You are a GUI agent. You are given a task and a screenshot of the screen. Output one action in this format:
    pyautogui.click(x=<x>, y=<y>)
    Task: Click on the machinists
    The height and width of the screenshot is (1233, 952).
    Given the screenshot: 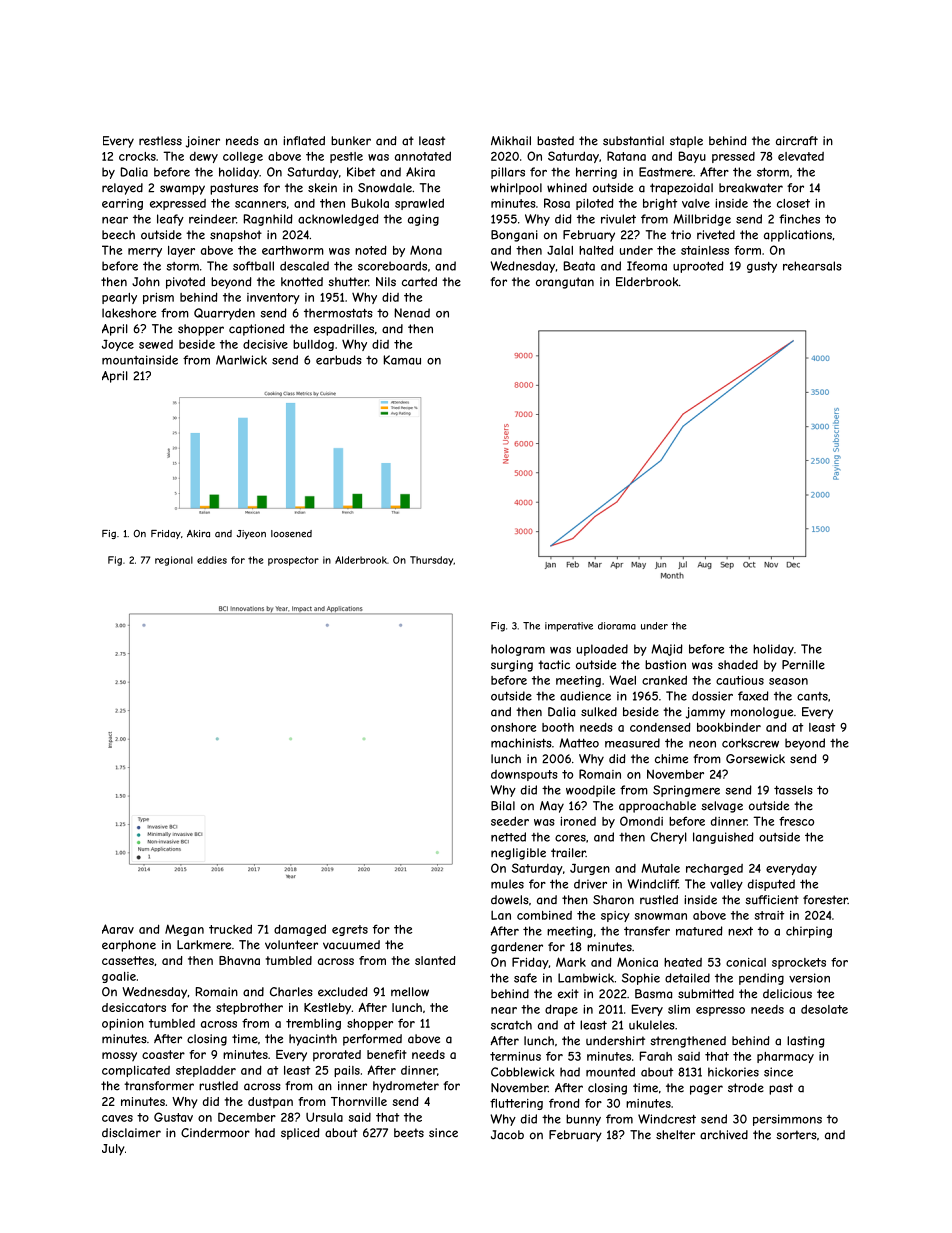 What is the action you would take?
    pyautogui.click(x=521, y=743)
